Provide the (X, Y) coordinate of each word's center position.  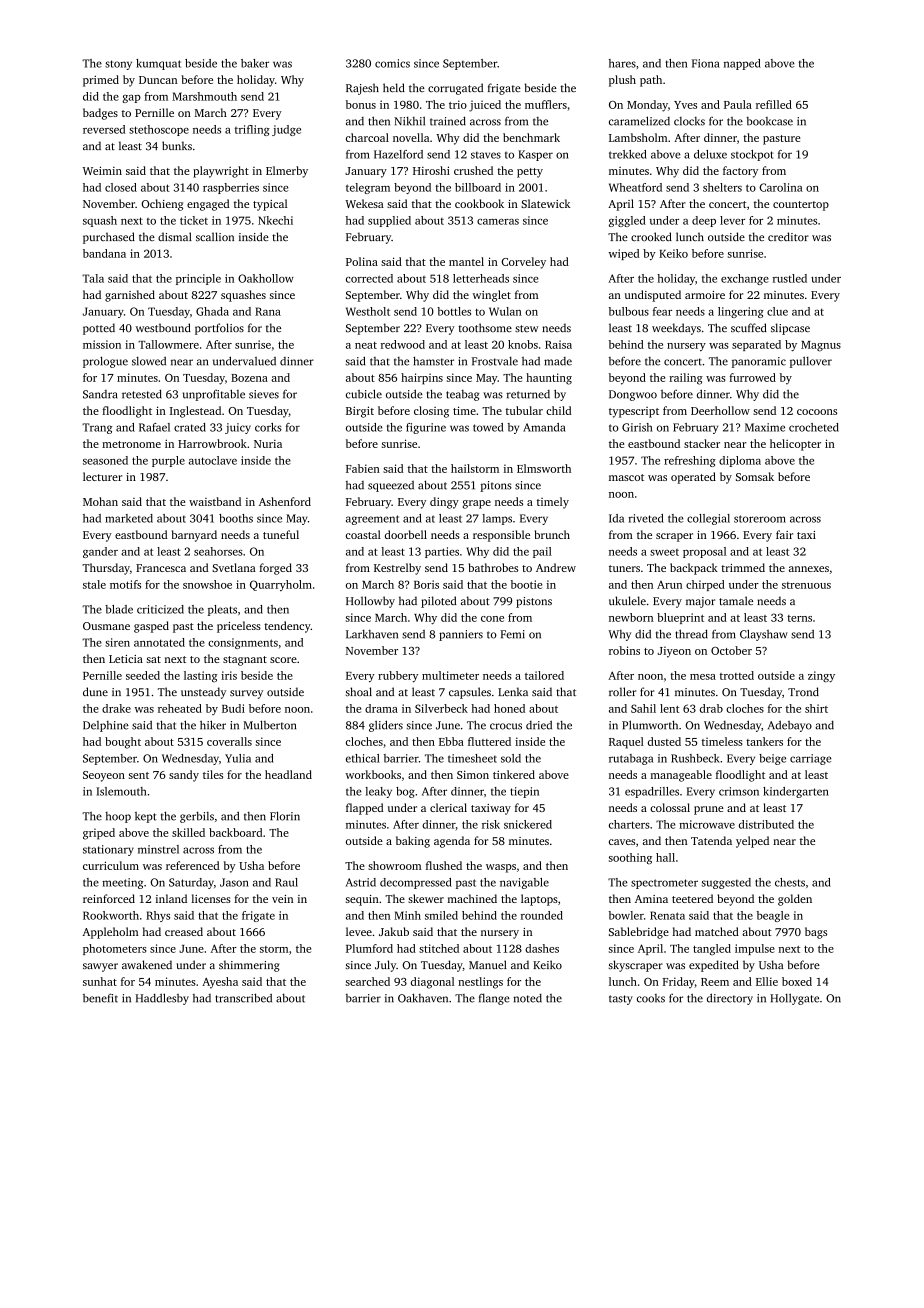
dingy (444, 503)
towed (488, 427)
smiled (441, 915)
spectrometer (664, 884)
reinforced (109, 898)
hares (622, 63)
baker (255, 63)
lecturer (102, 476)
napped (742, 64)
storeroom (760, 519)
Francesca (161, 568)
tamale (736, 600)
